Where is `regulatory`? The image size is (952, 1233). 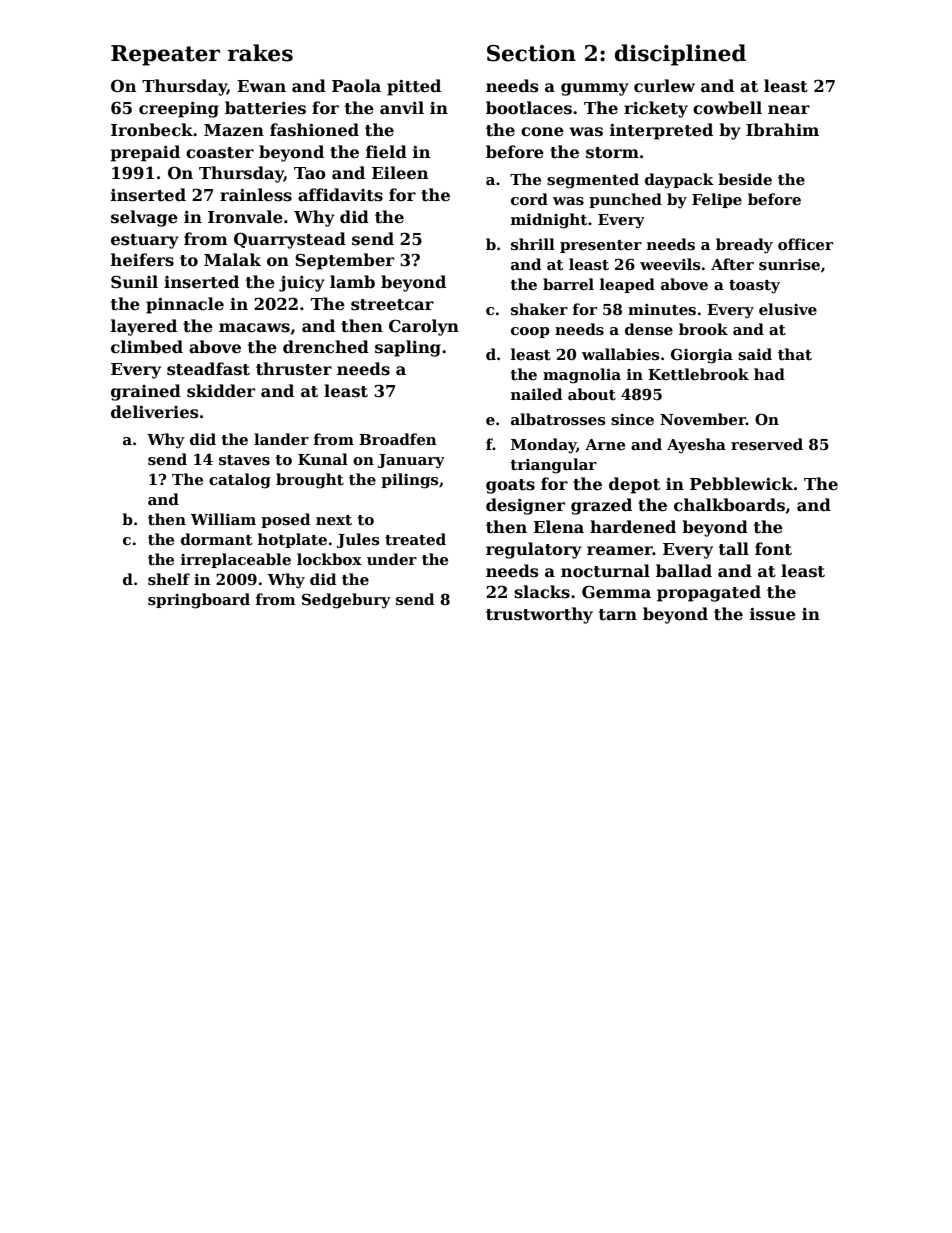 regulatory is located at coordinates (534, 550).
